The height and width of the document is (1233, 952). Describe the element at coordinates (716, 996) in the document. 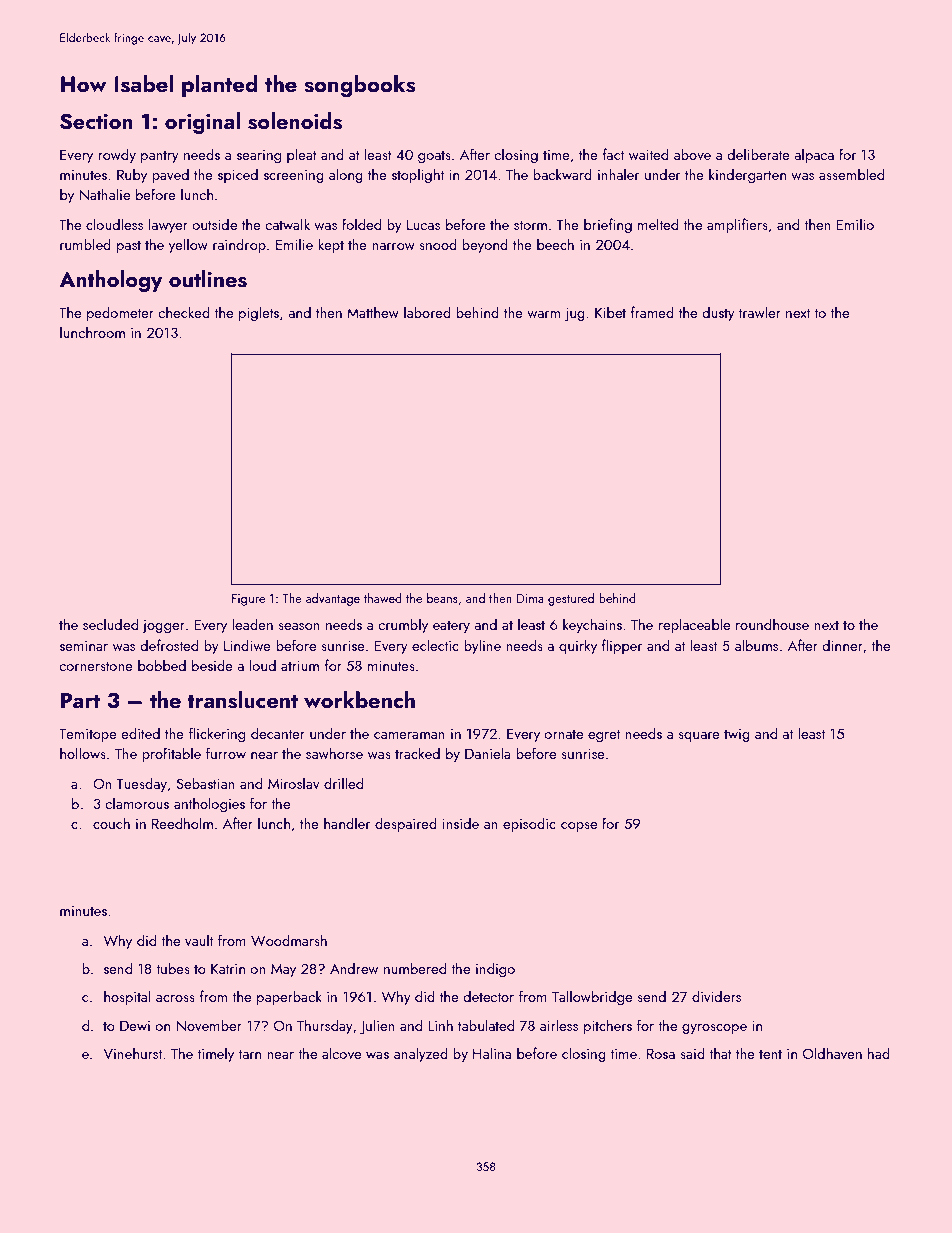

I see `dividers` at that location.
